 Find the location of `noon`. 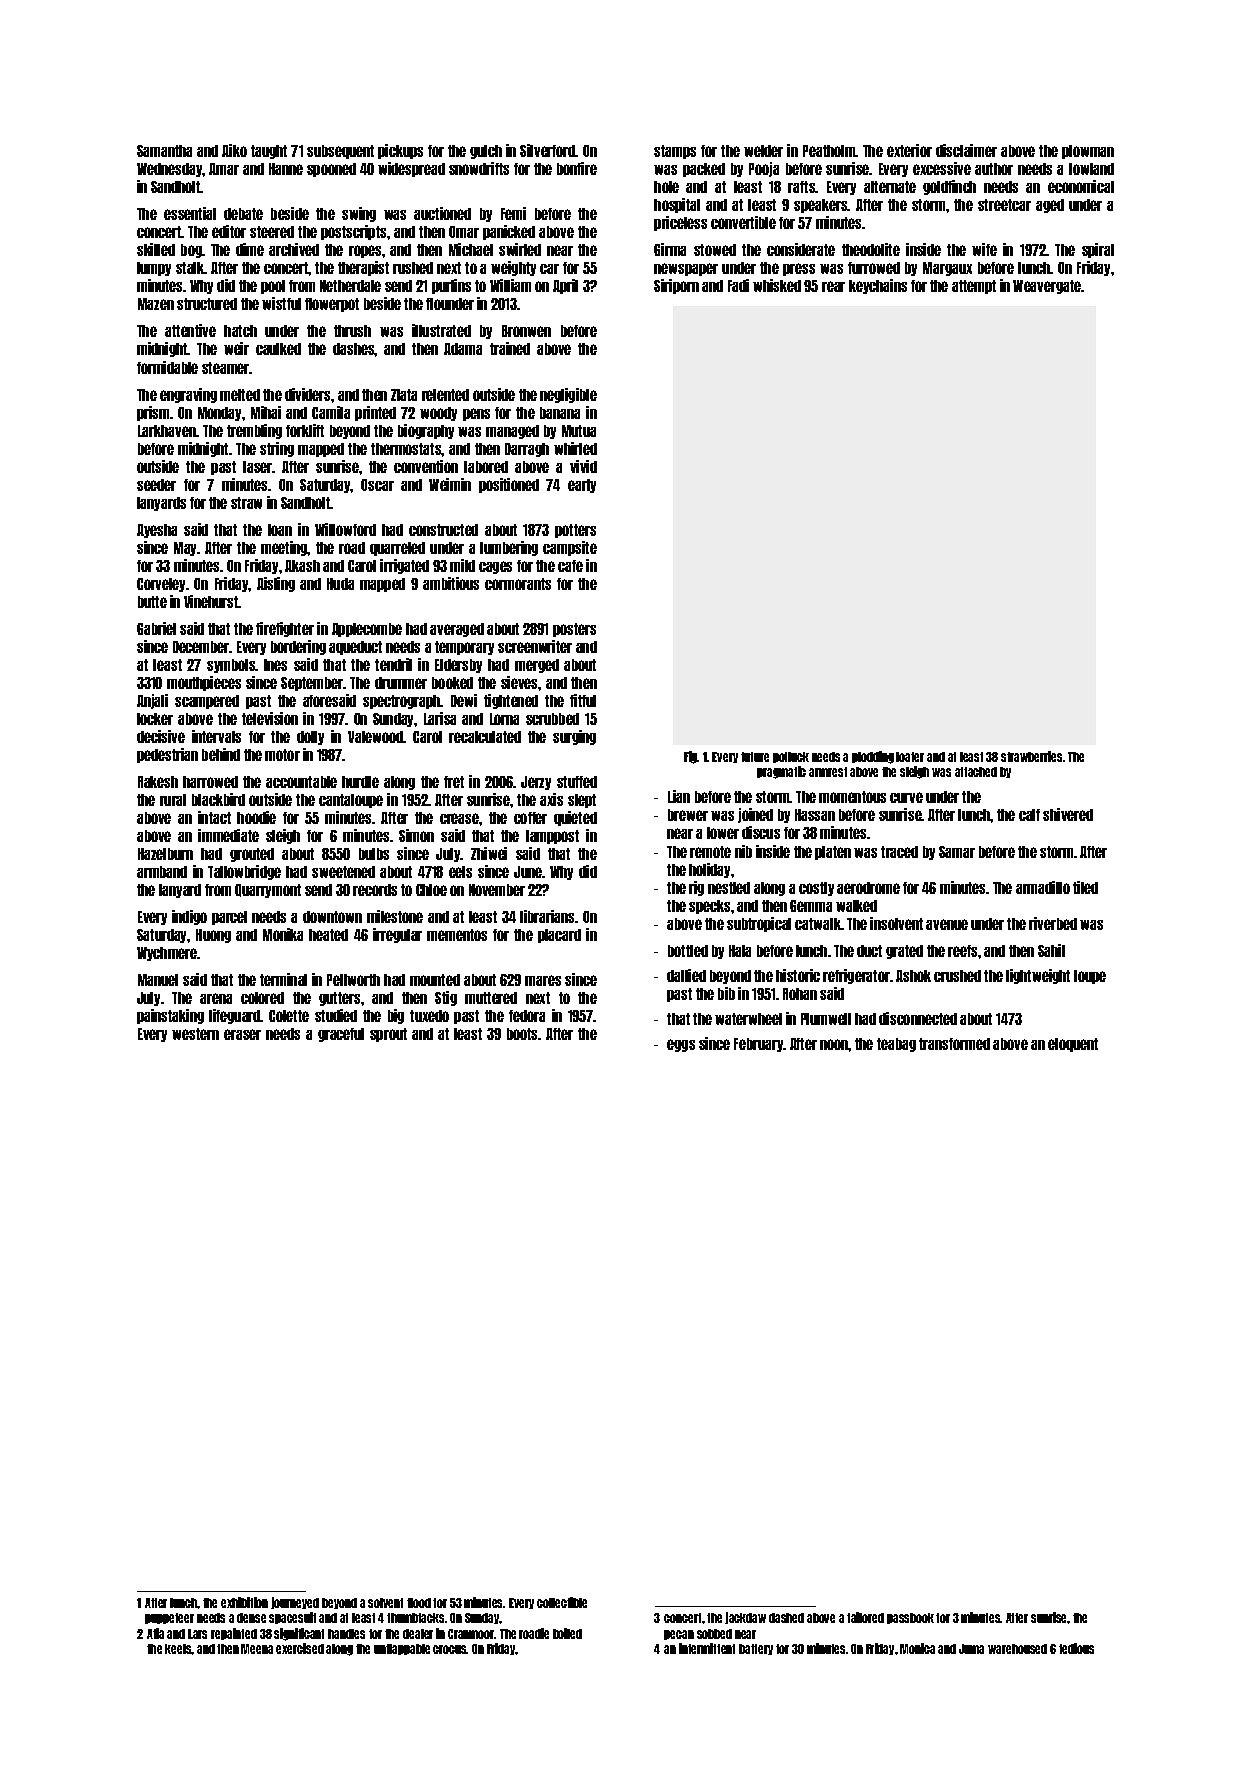

noon is located at coordinates (834, 1044).
